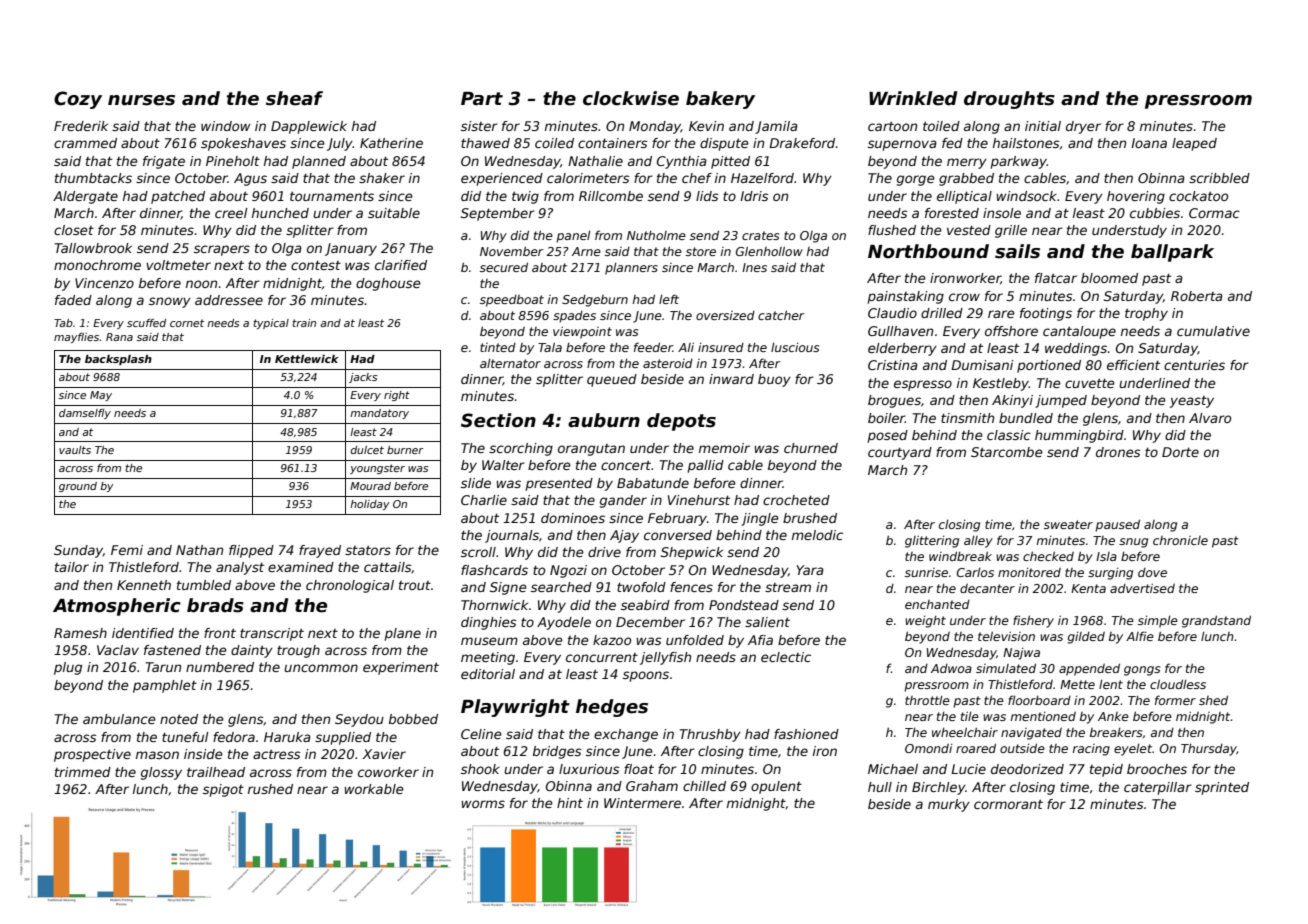 The image size is (1308, 924). Describe the element at coordinates (1056, 278) in the image. I see `flatcar` at that location.
